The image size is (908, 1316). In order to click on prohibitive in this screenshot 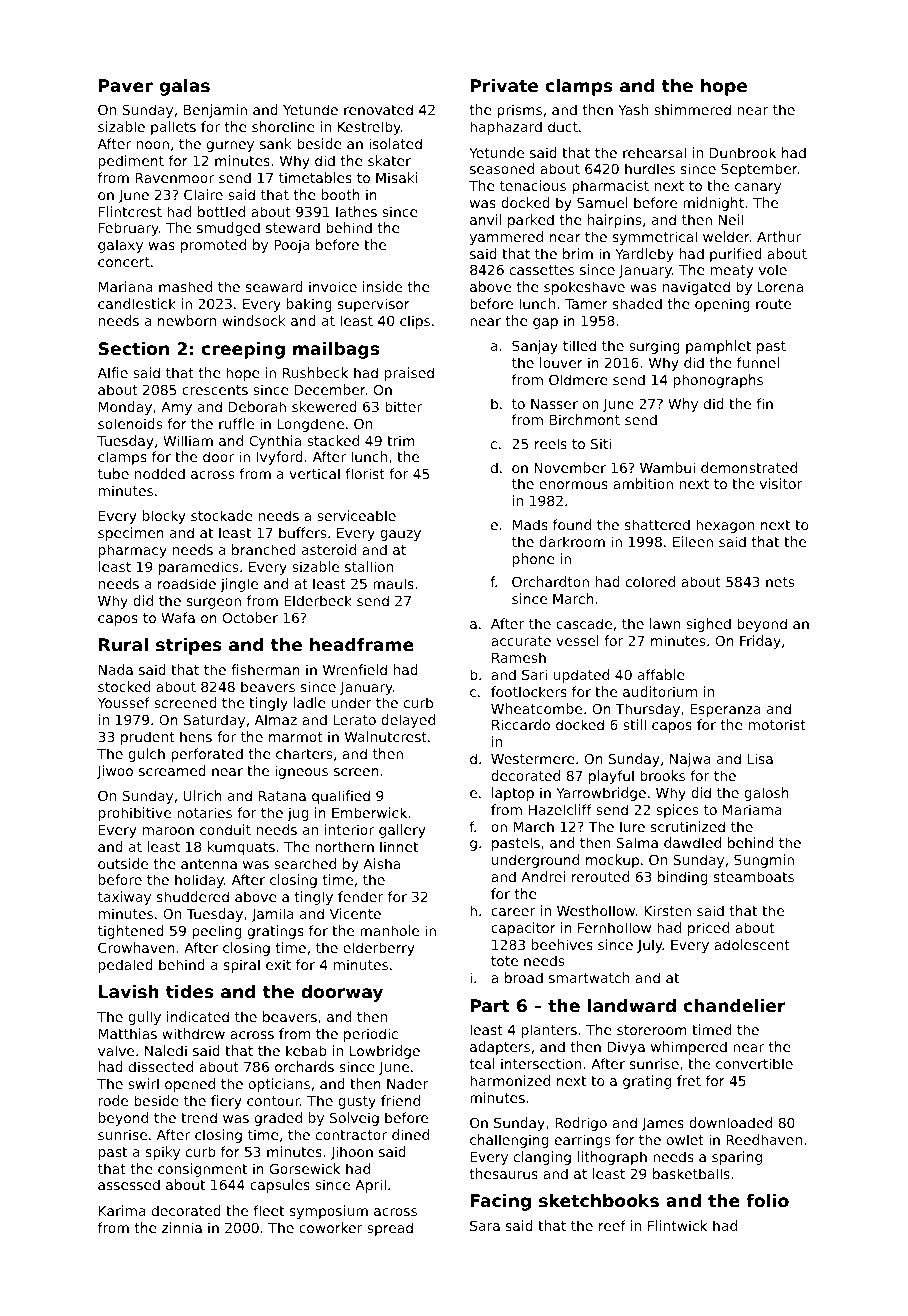, I will do `click(135, 814)`.
